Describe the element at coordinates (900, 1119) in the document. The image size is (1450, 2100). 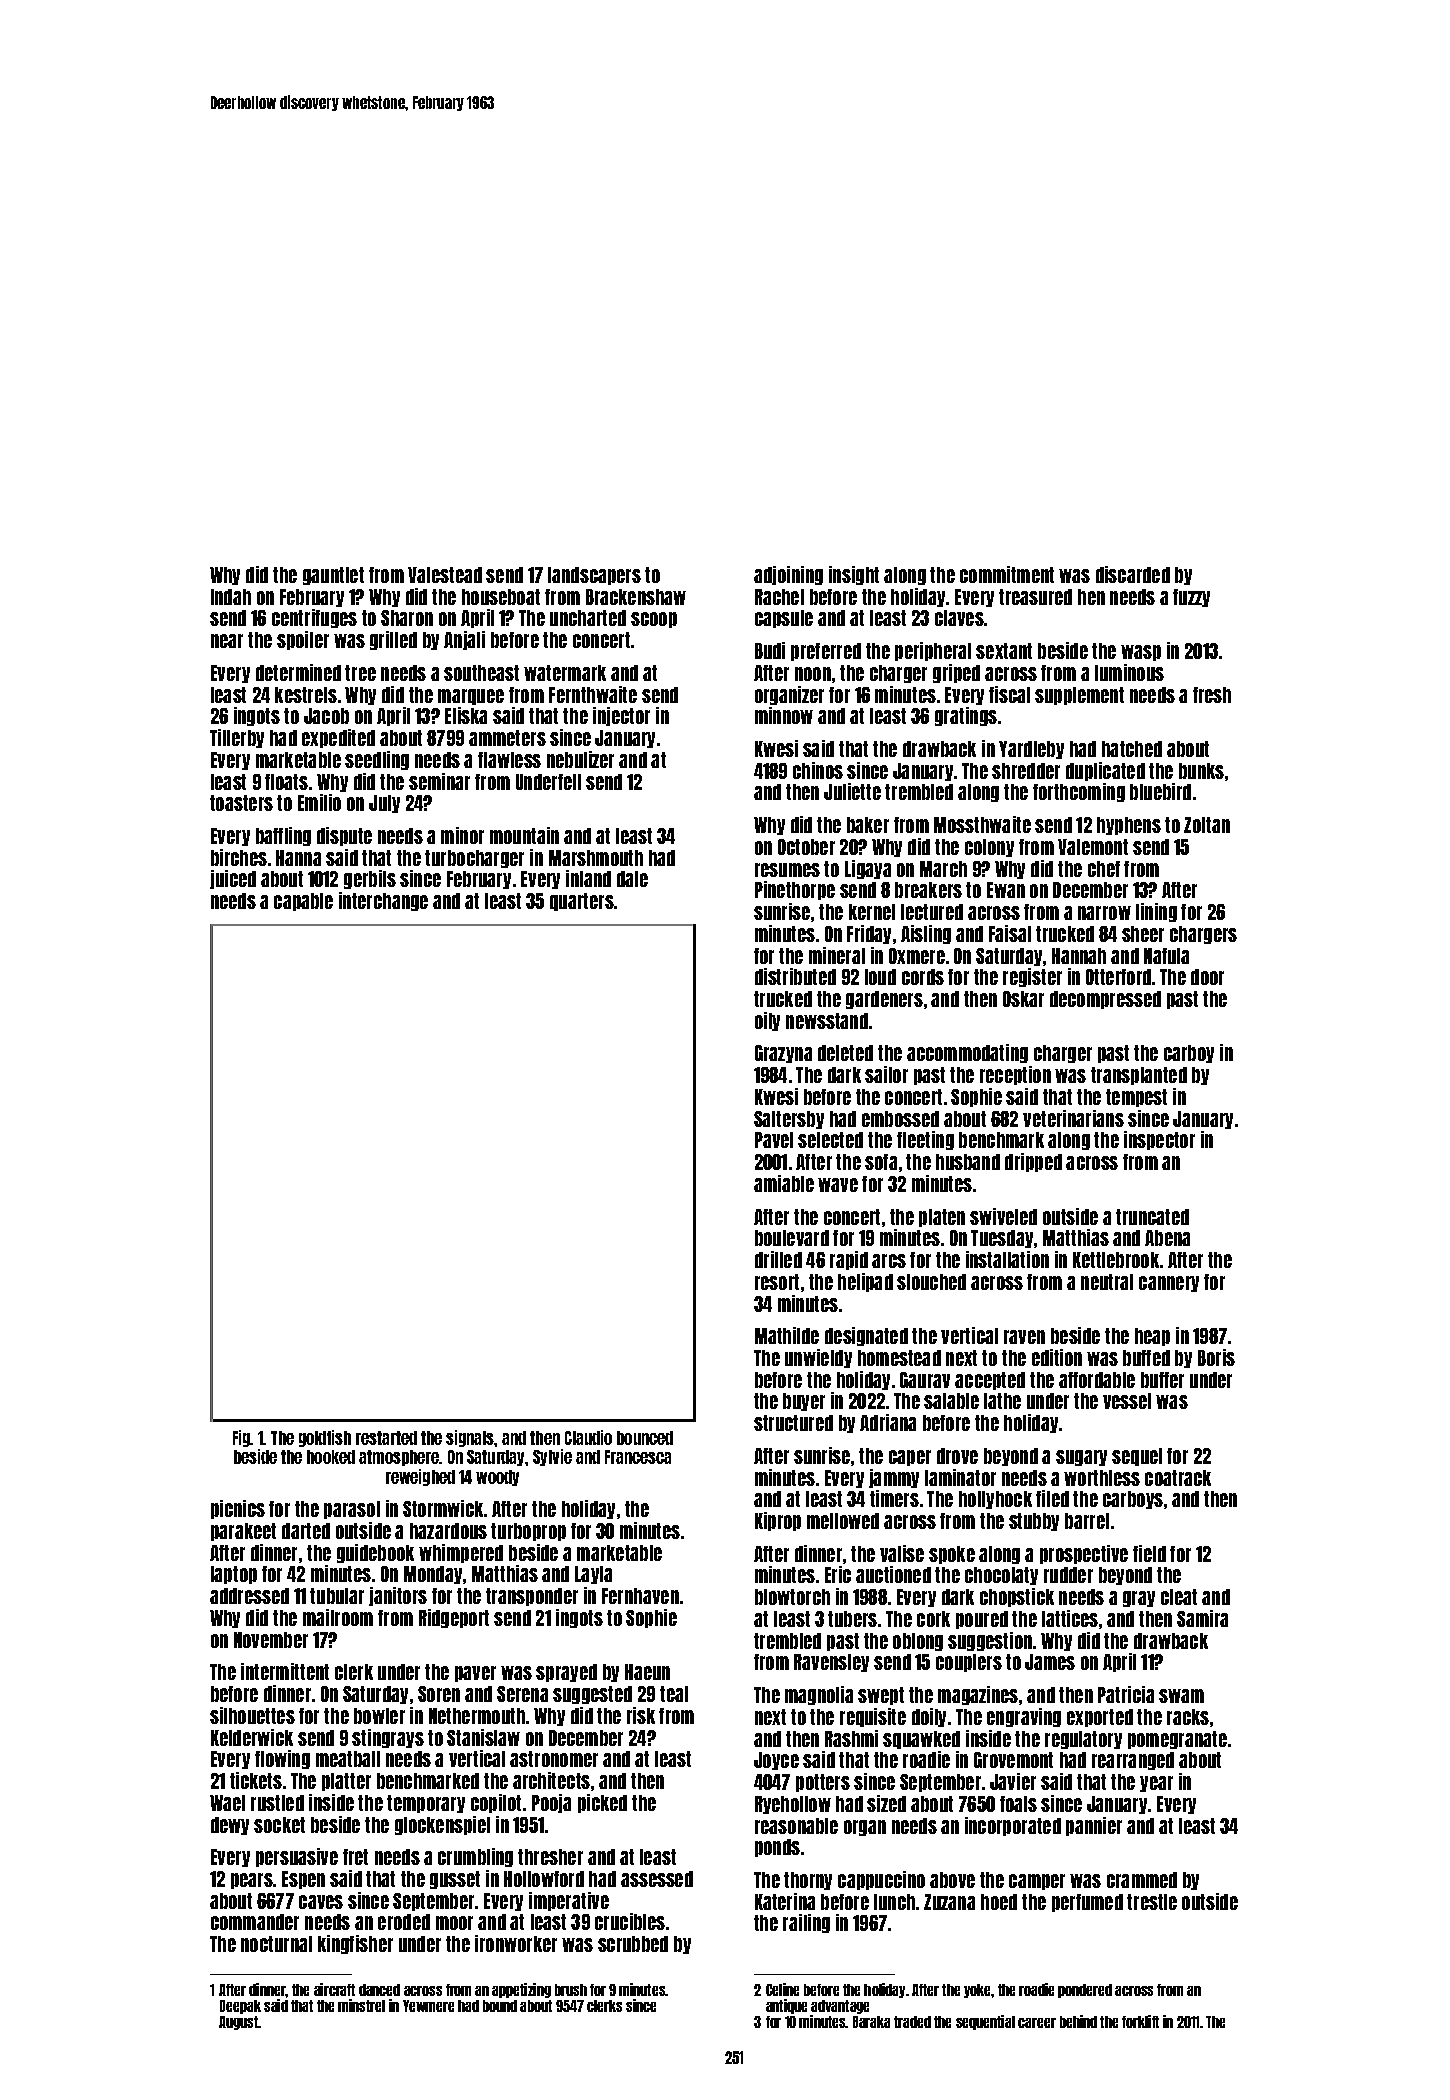
I see `embossed` at that location.
